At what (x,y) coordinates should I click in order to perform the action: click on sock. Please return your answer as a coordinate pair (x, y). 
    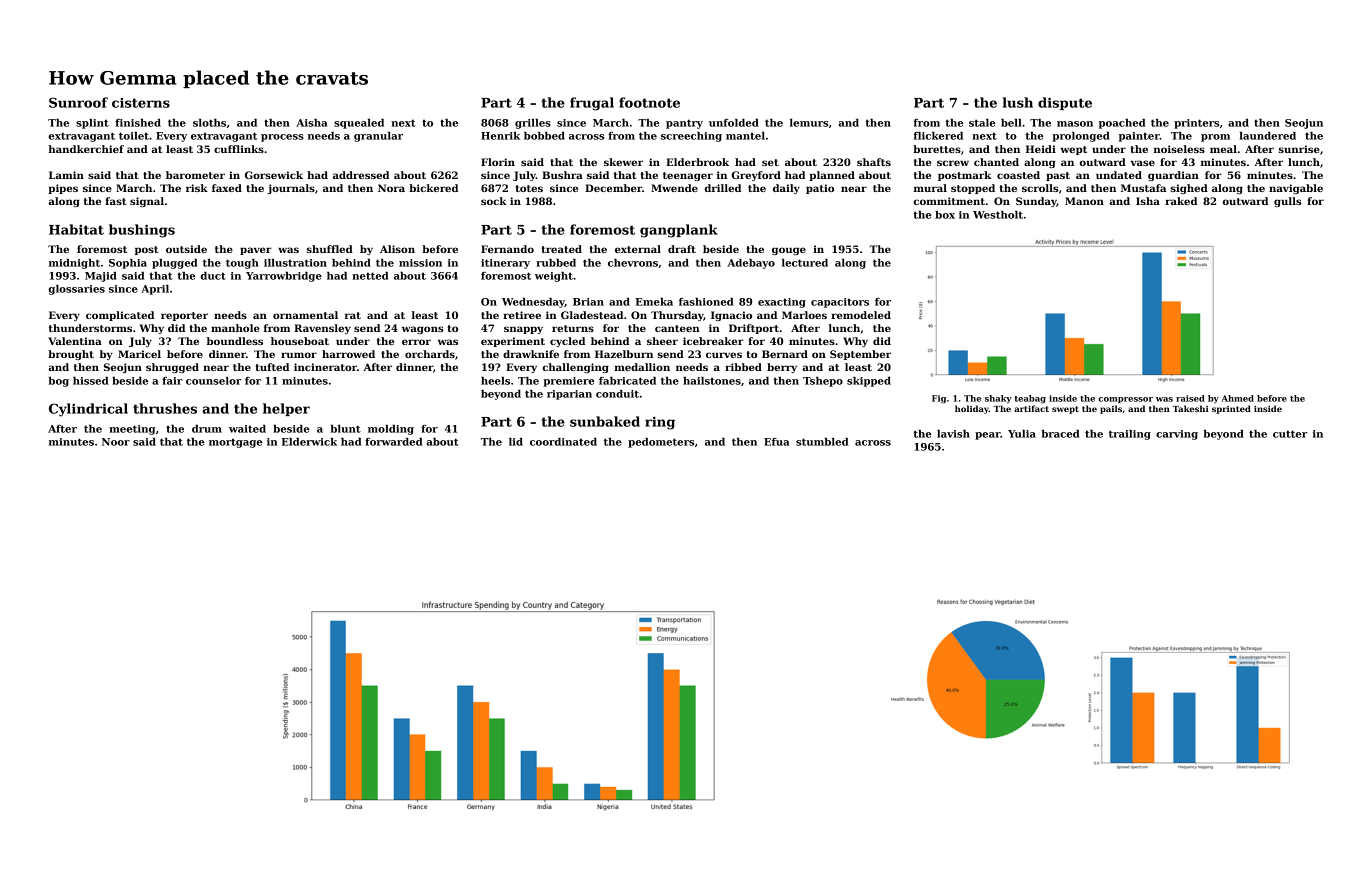
    Looking at the image, I should click on (494, 201).
